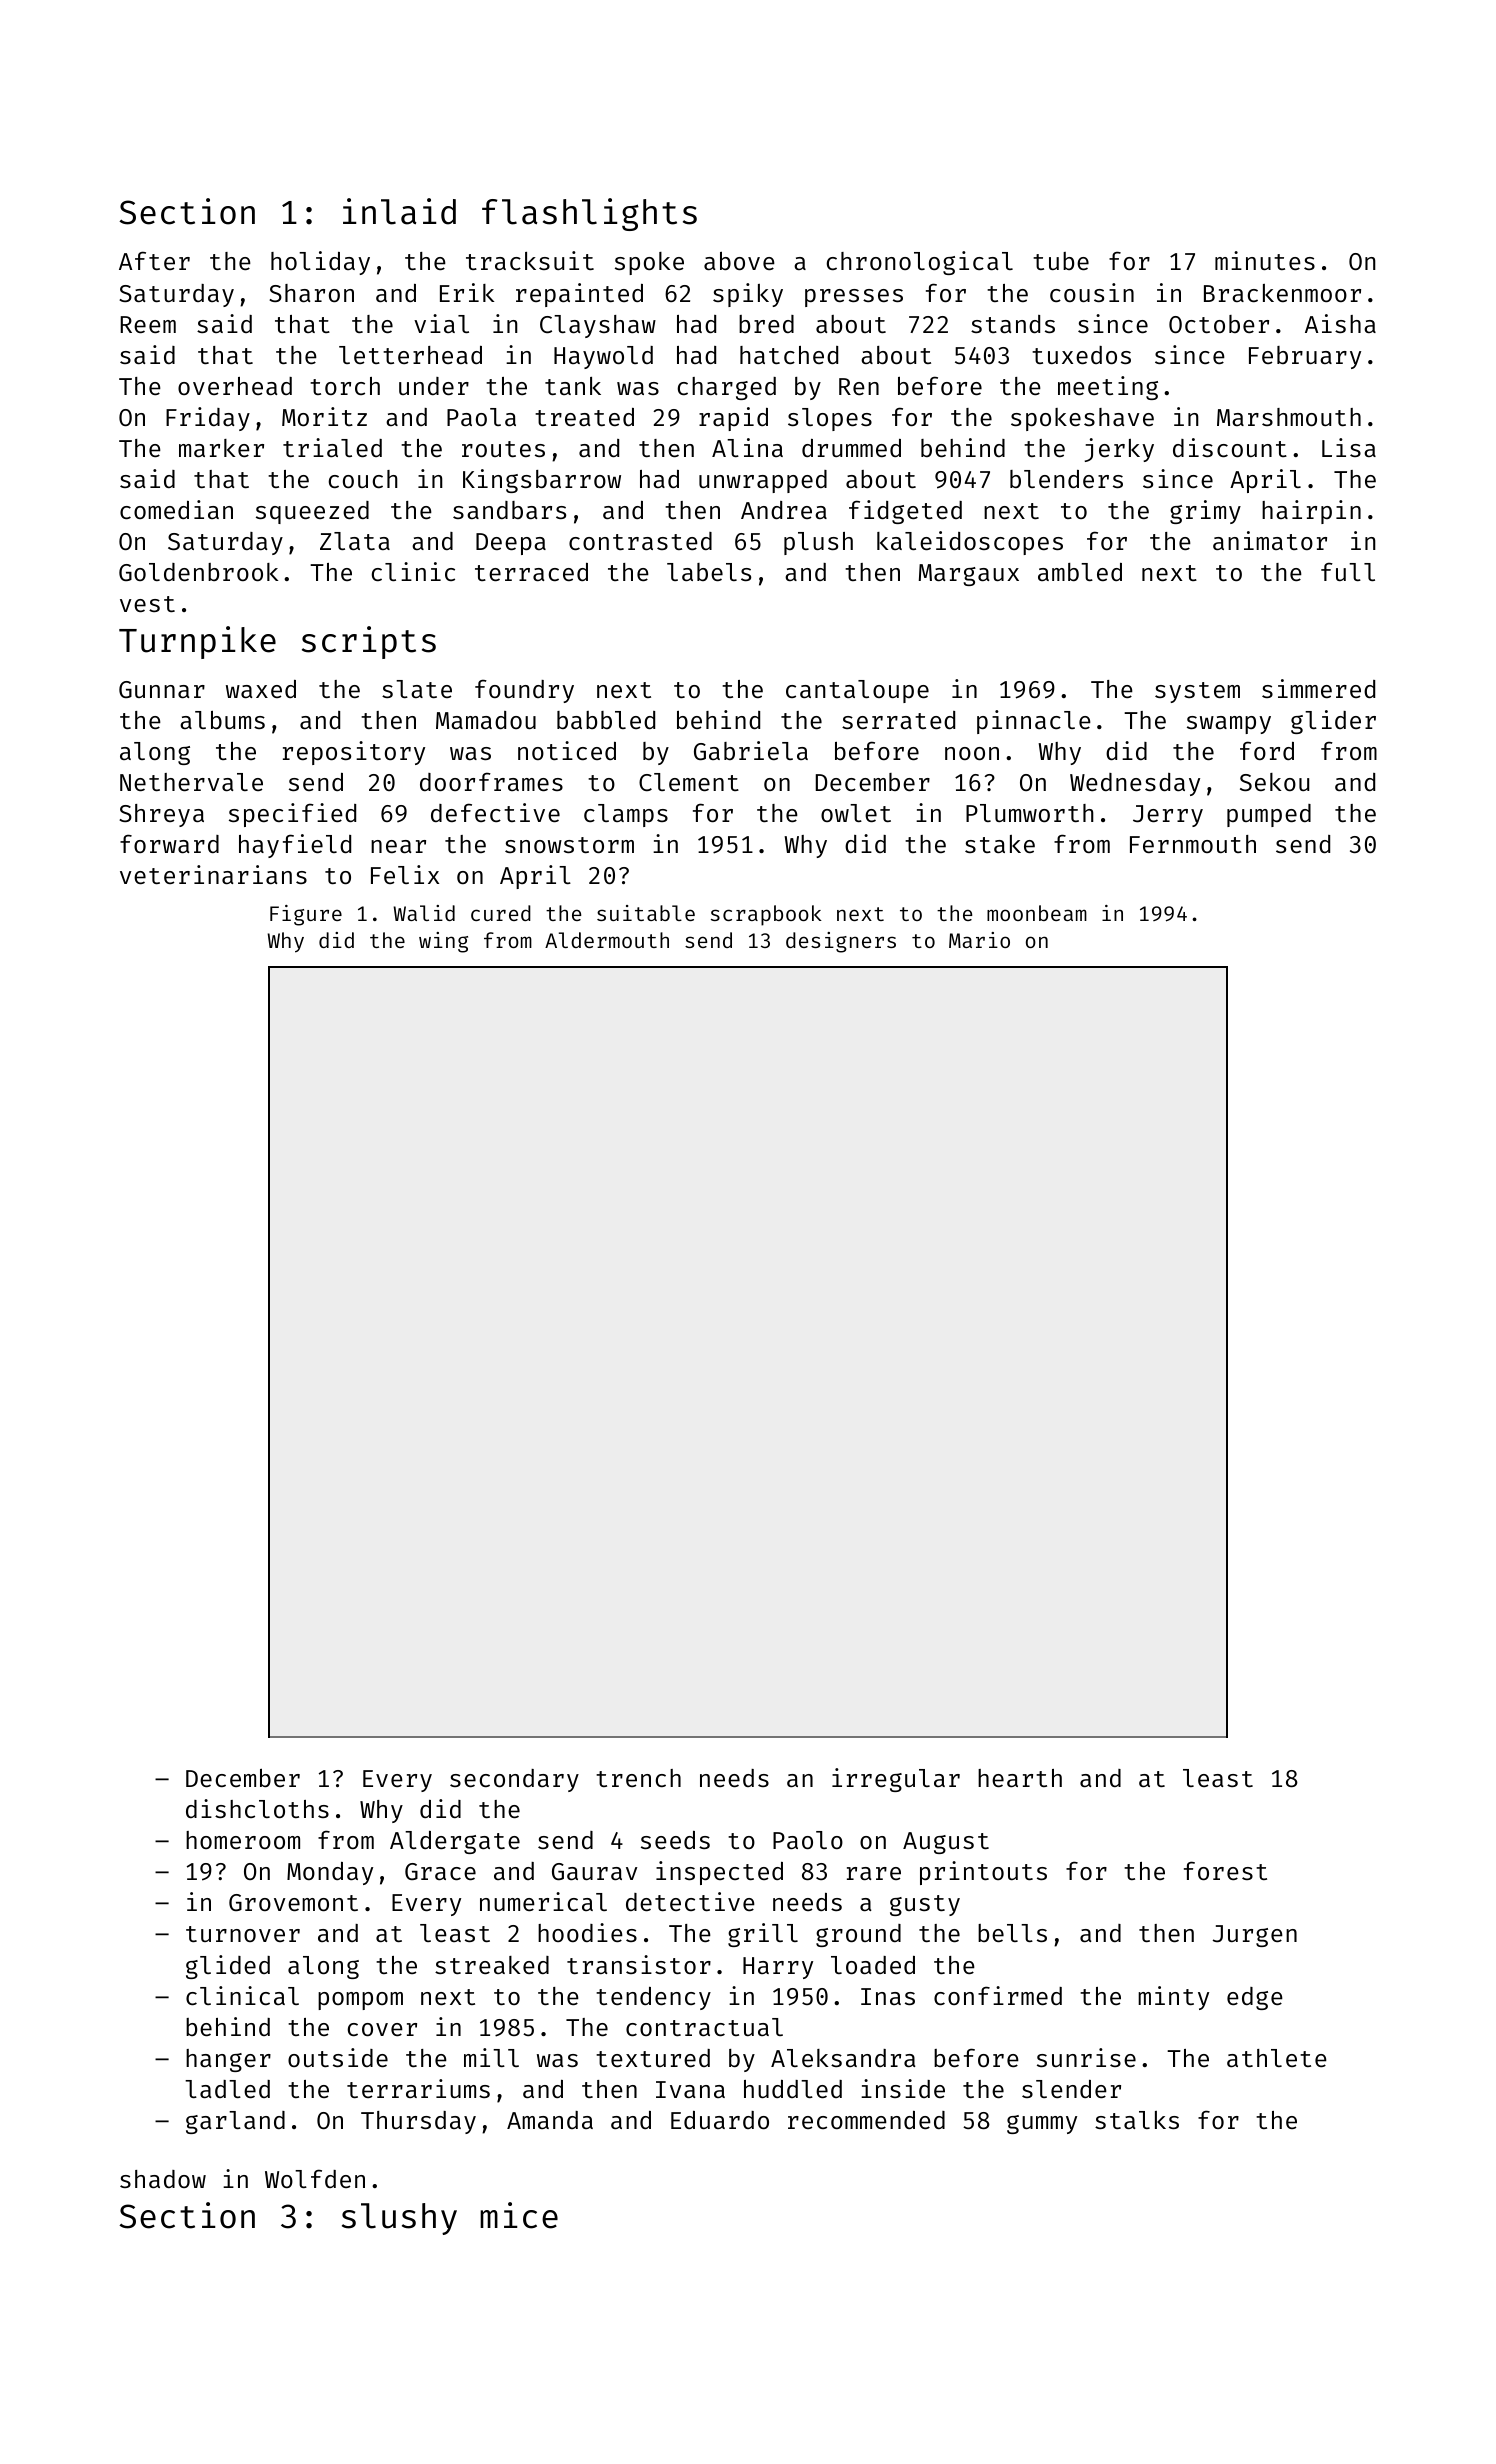 The image size is (1496, 2464). I want to click on trench, so click(638, 1778).
